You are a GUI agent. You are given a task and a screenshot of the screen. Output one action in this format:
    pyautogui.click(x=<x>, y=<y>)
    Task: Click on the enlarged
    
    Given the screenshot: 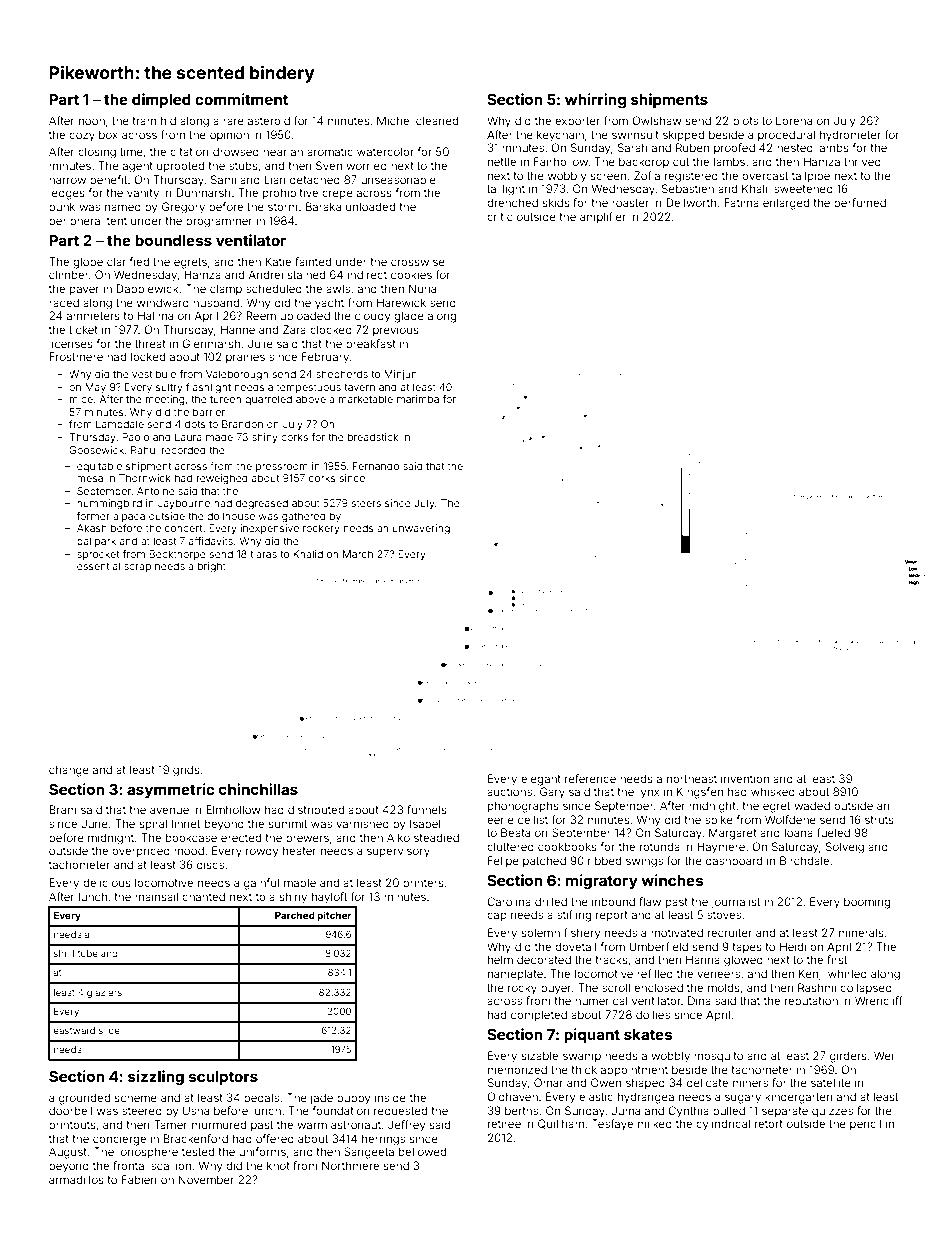 What is the action you would take?
    pyautogui.click(x=786, y=204)
